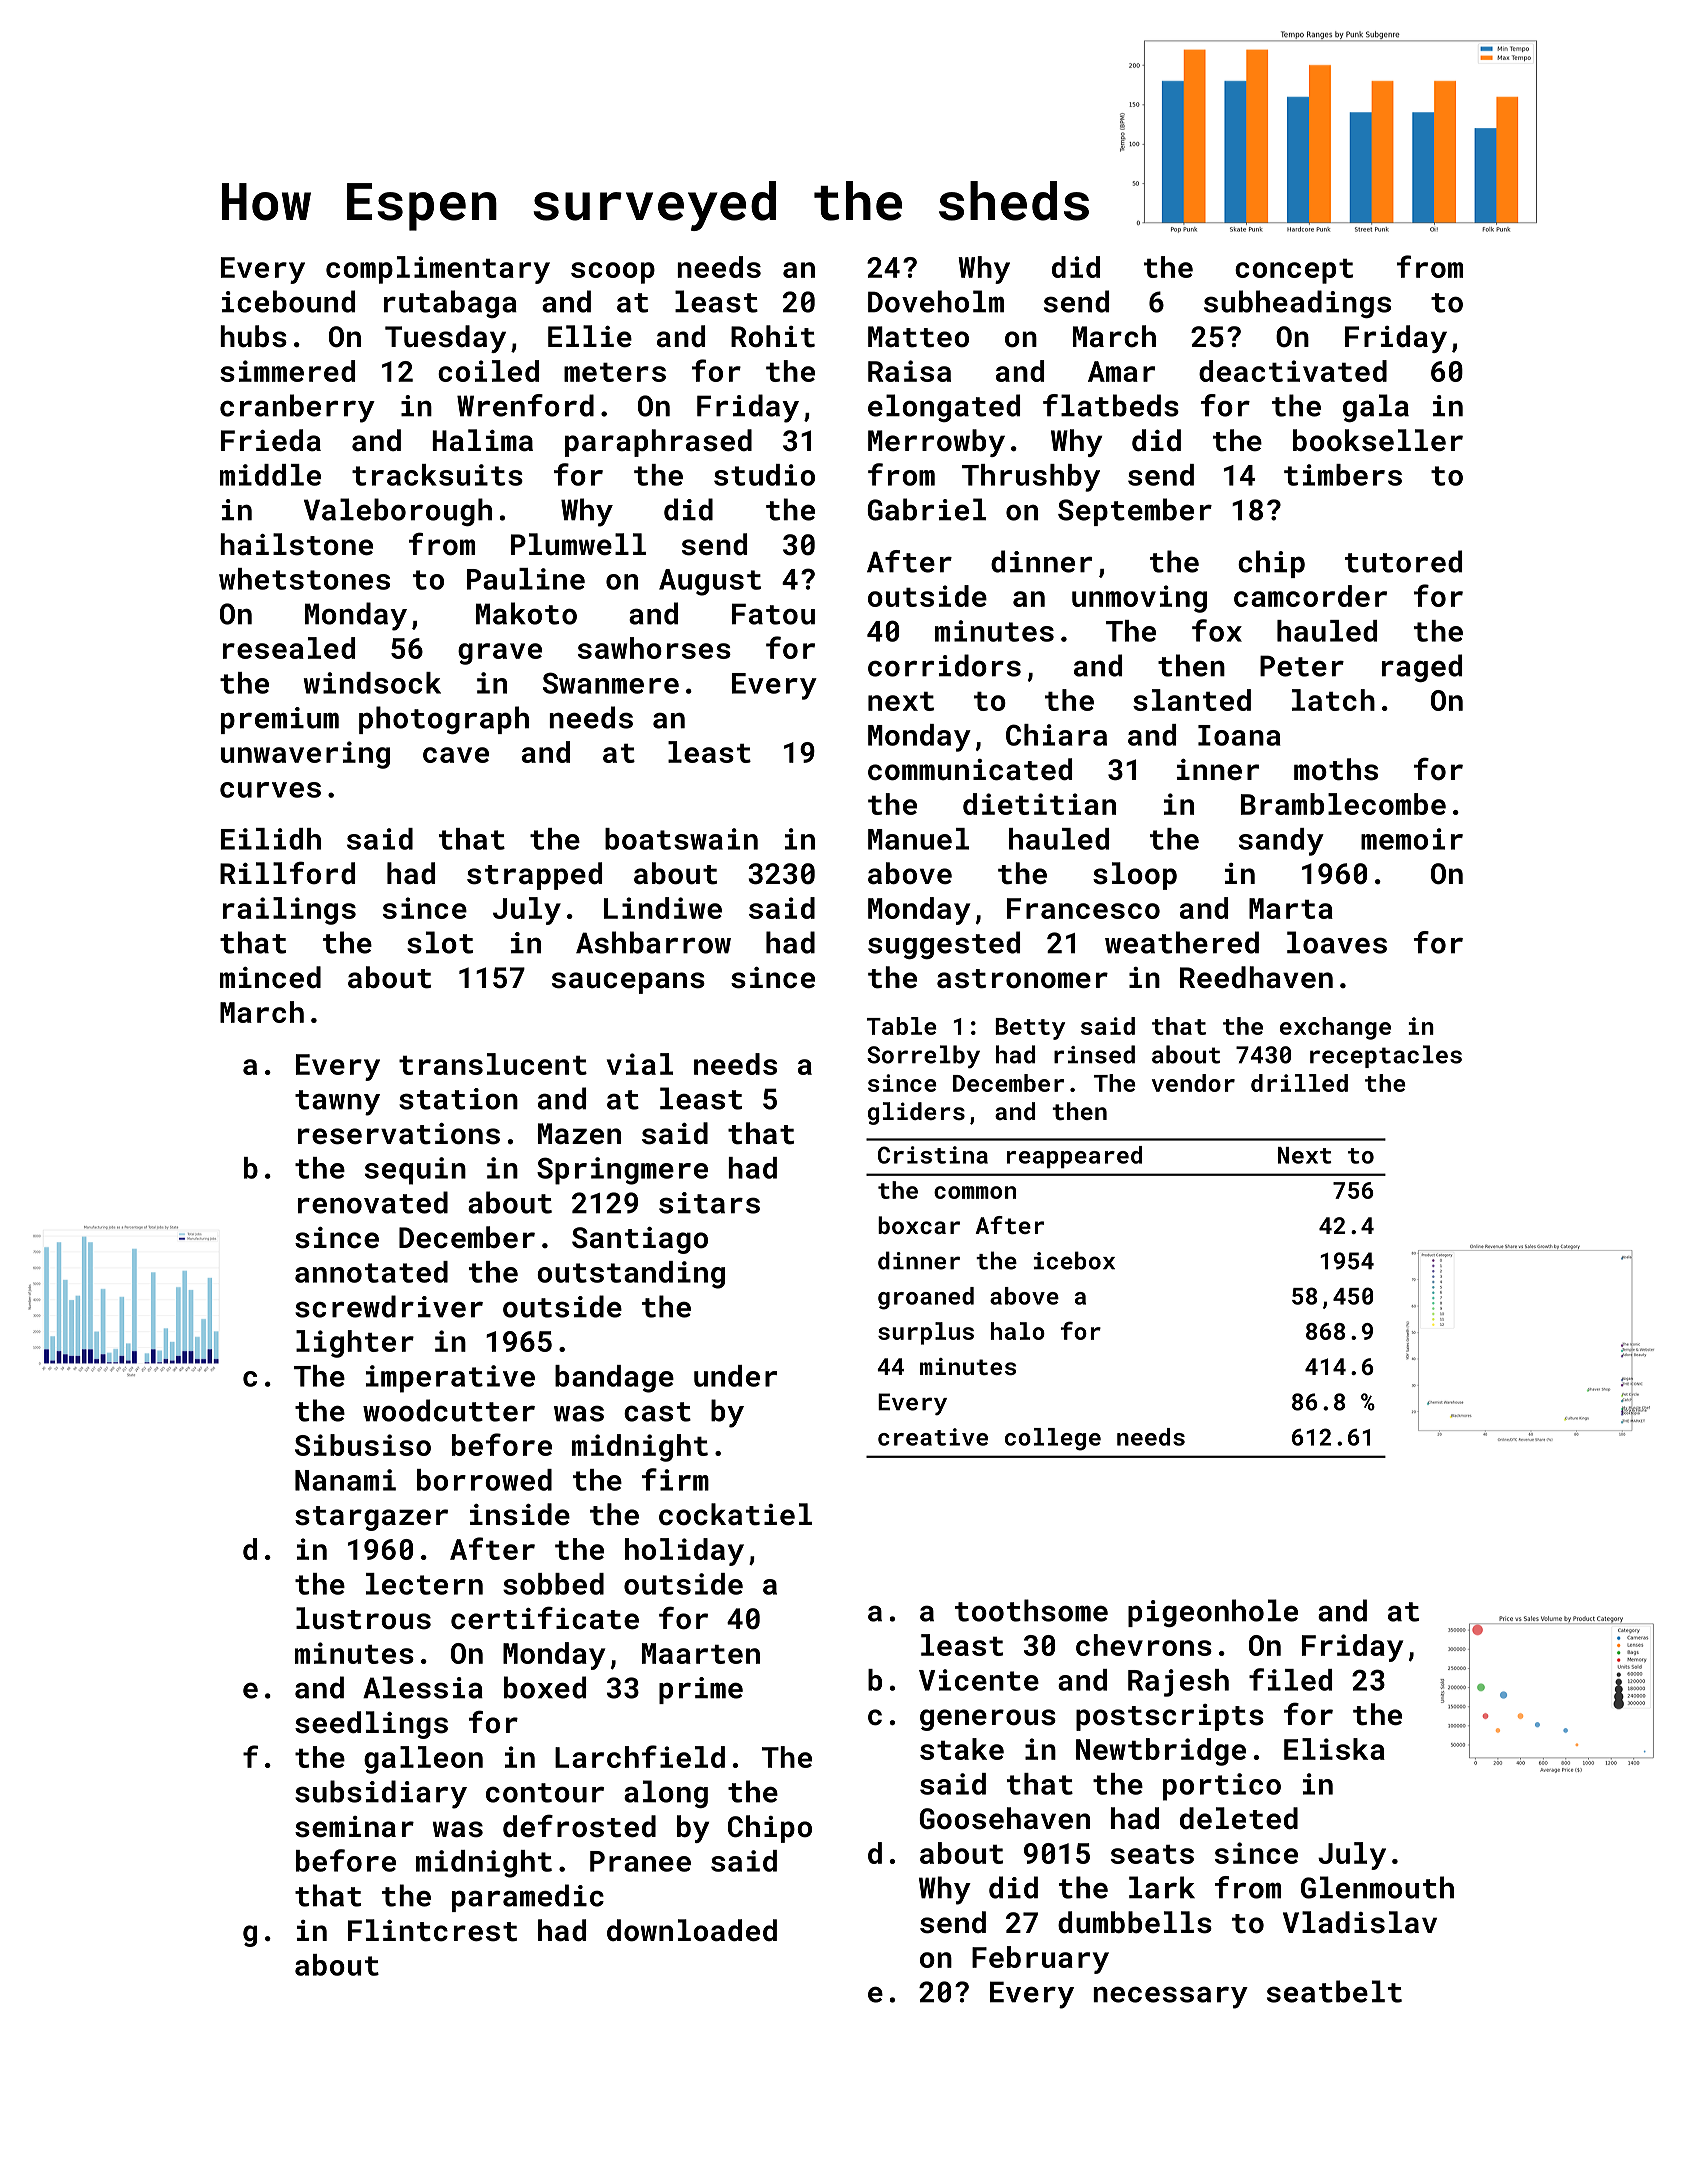 The width and height of the screenshot is (1683, 2178). I want to click on concept, so click(1294, 271).
